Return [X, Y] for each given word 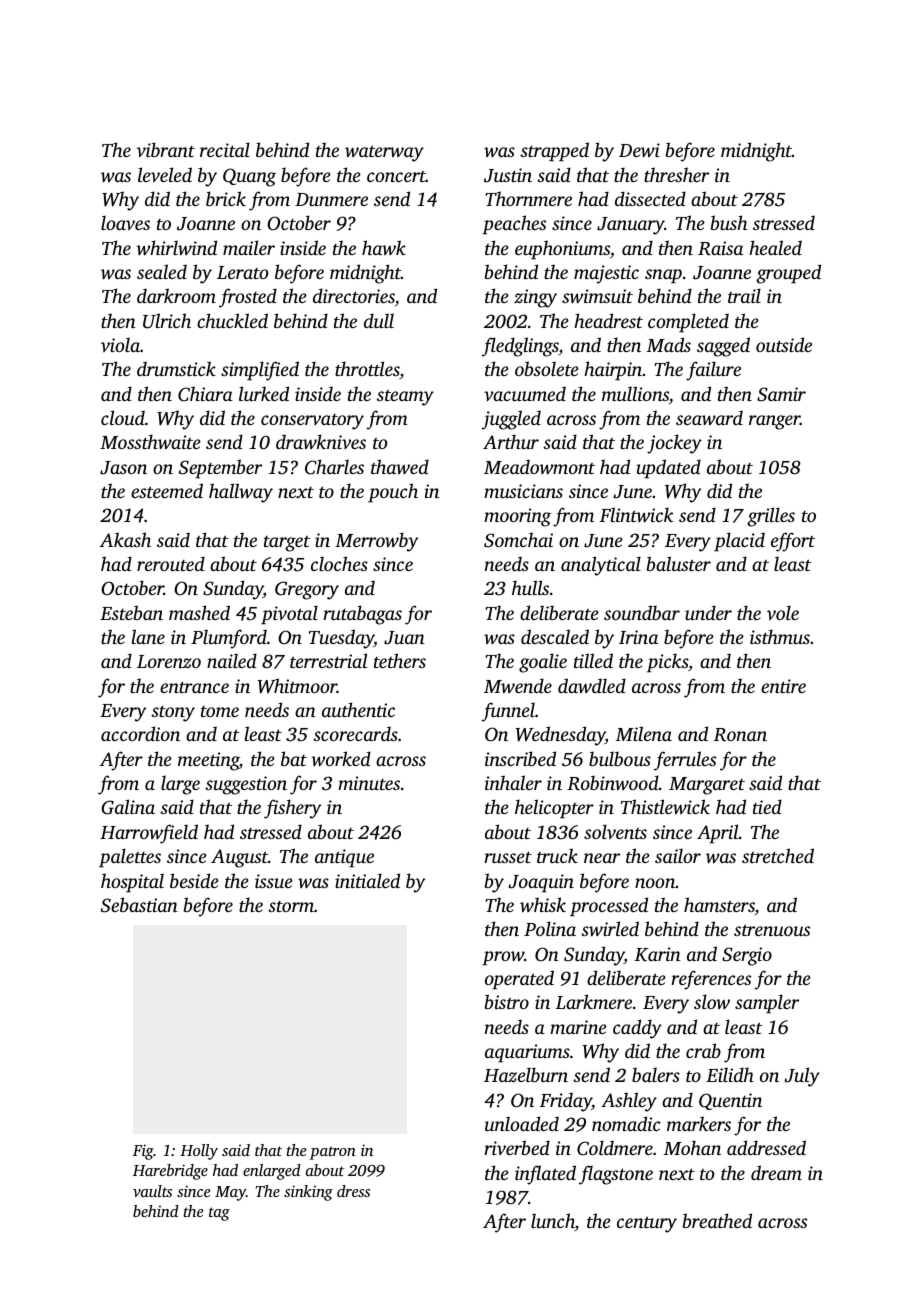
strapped [554, 152]
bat [294, 758]
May [230, 1193]
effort [793, 542]
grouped [788, 274]
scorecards [355, 733]
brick [226, 198]
